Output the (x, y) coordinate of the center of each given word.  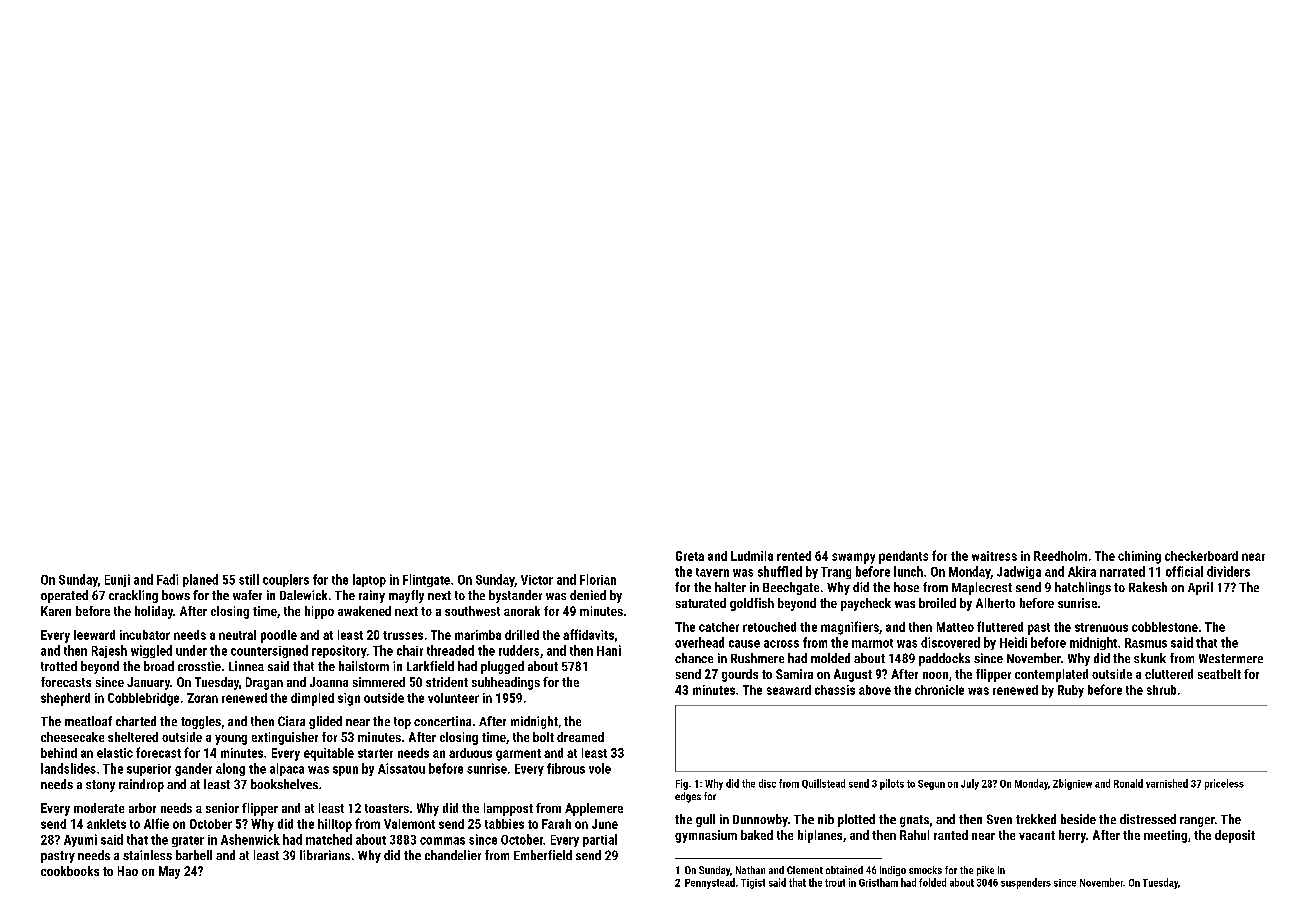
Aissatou (401, 768)
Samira (794, 674)
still (249, 579)
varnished (1167, 783)
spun (345, 771)
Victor (537, 580)
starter (375, 753)
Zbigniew (1072, 784)
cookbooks (70, 871)
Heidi (1013, 642)
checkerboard (1201, 556)
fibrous (566, 768)
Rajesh (109, 651)
